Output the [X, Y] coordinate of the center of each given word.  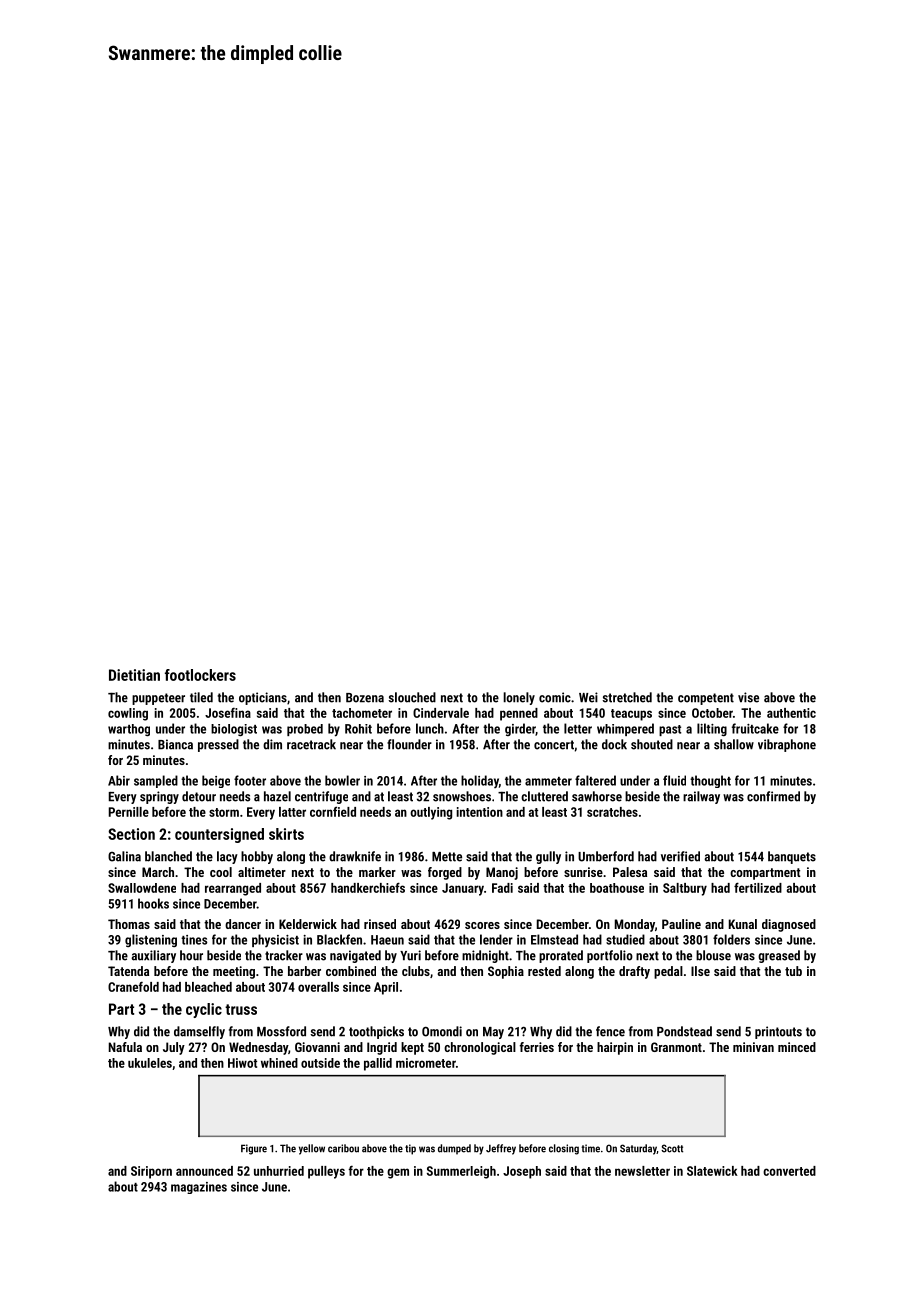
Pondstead [684, 1031]
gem [398, 1173]
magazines [199, 1188]
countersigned [219, 835]
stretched [627, 697]
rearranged [233, 889]
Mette [447, 857]
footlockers [200, 675]
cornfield [333, 811]
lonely [519, 698]
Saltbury [685, 889]
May [493, 1033]
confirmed [773, 796]
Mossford [281, 1031]
